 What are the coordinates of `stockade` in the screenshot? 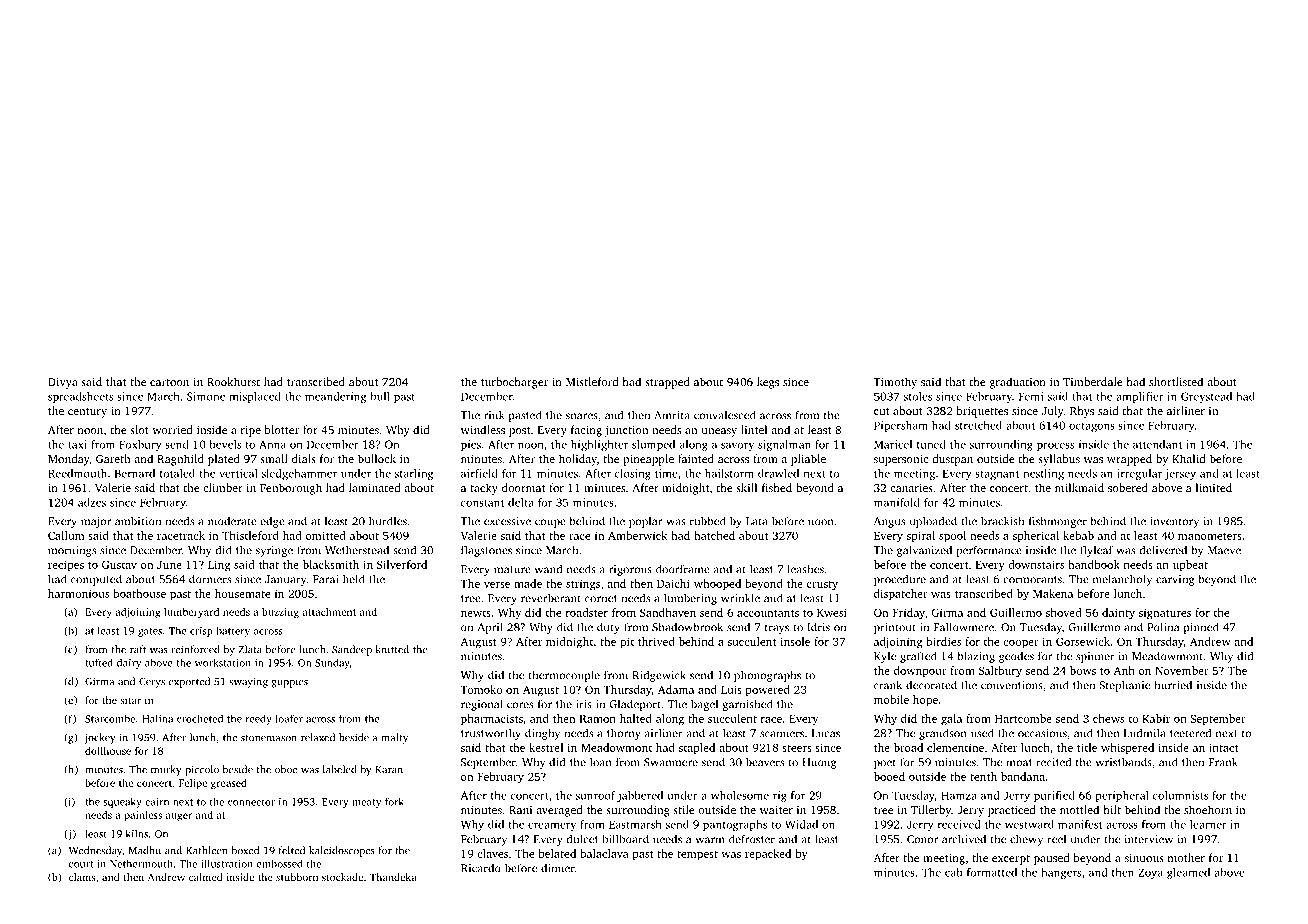 It's located at (342, 877).
